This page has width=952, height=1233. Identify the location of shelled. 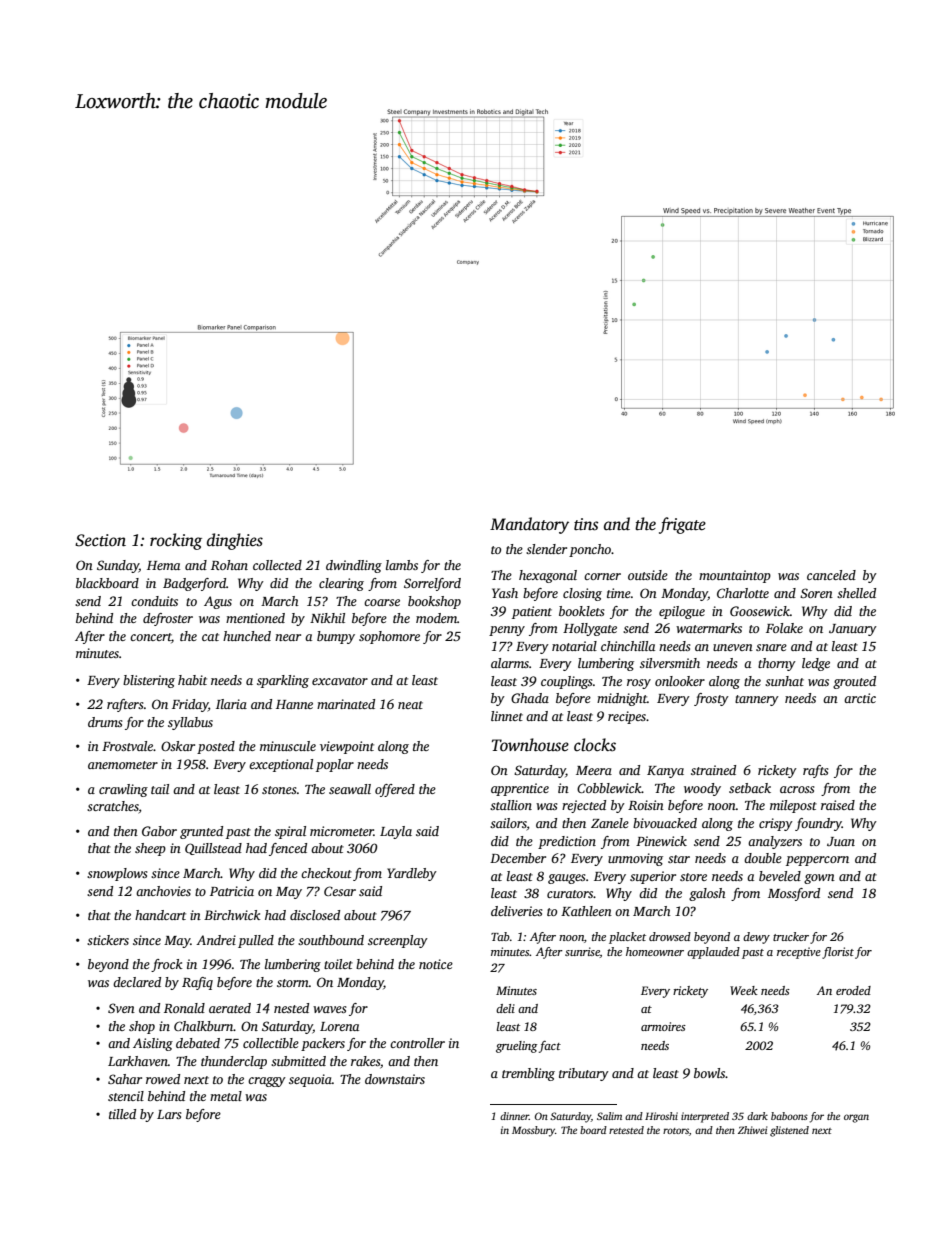
(856, 593).
